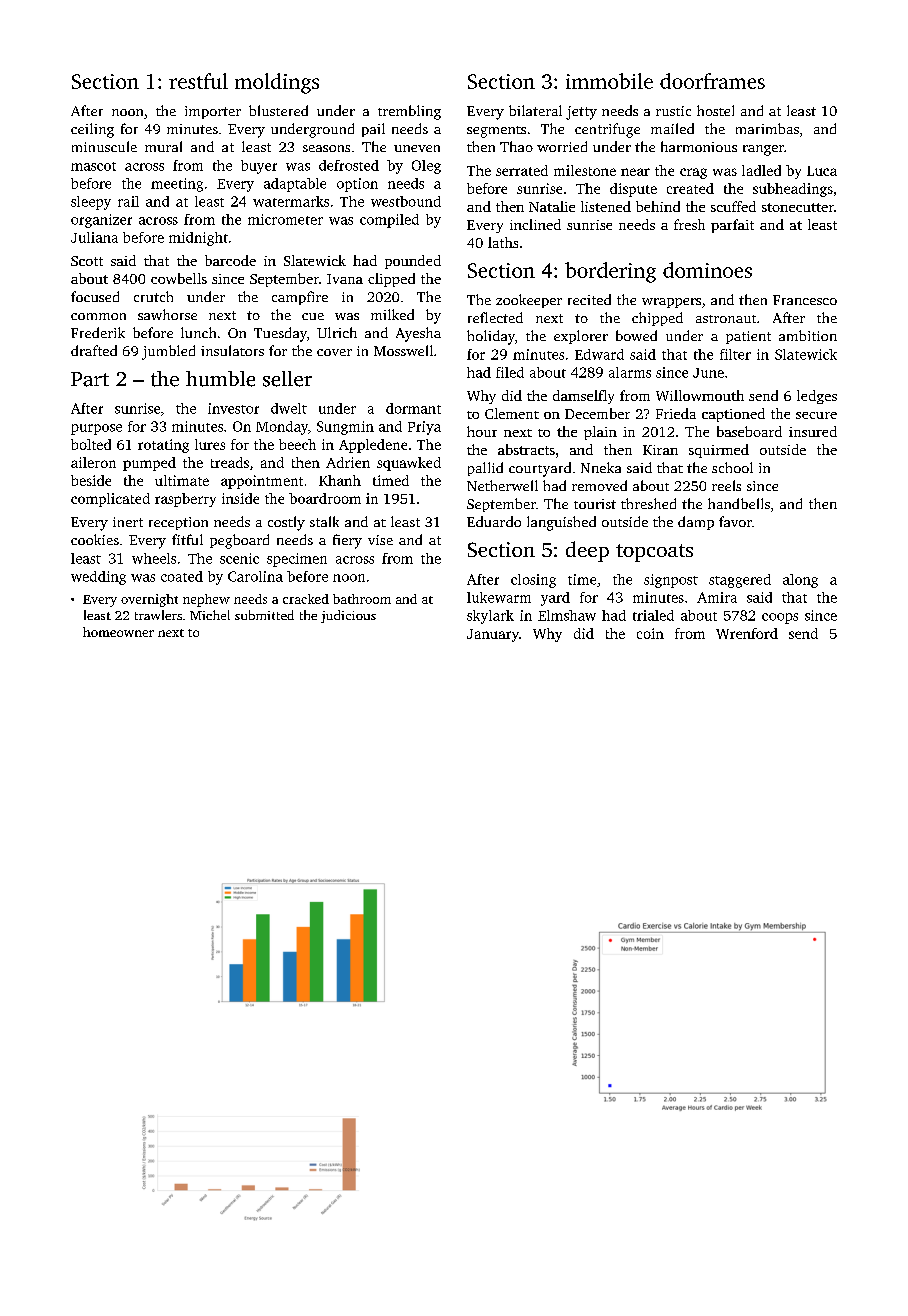  What do you see at coordinates (739, 503) in the document?
I see `handbells` at bounding box center [739, 503].
